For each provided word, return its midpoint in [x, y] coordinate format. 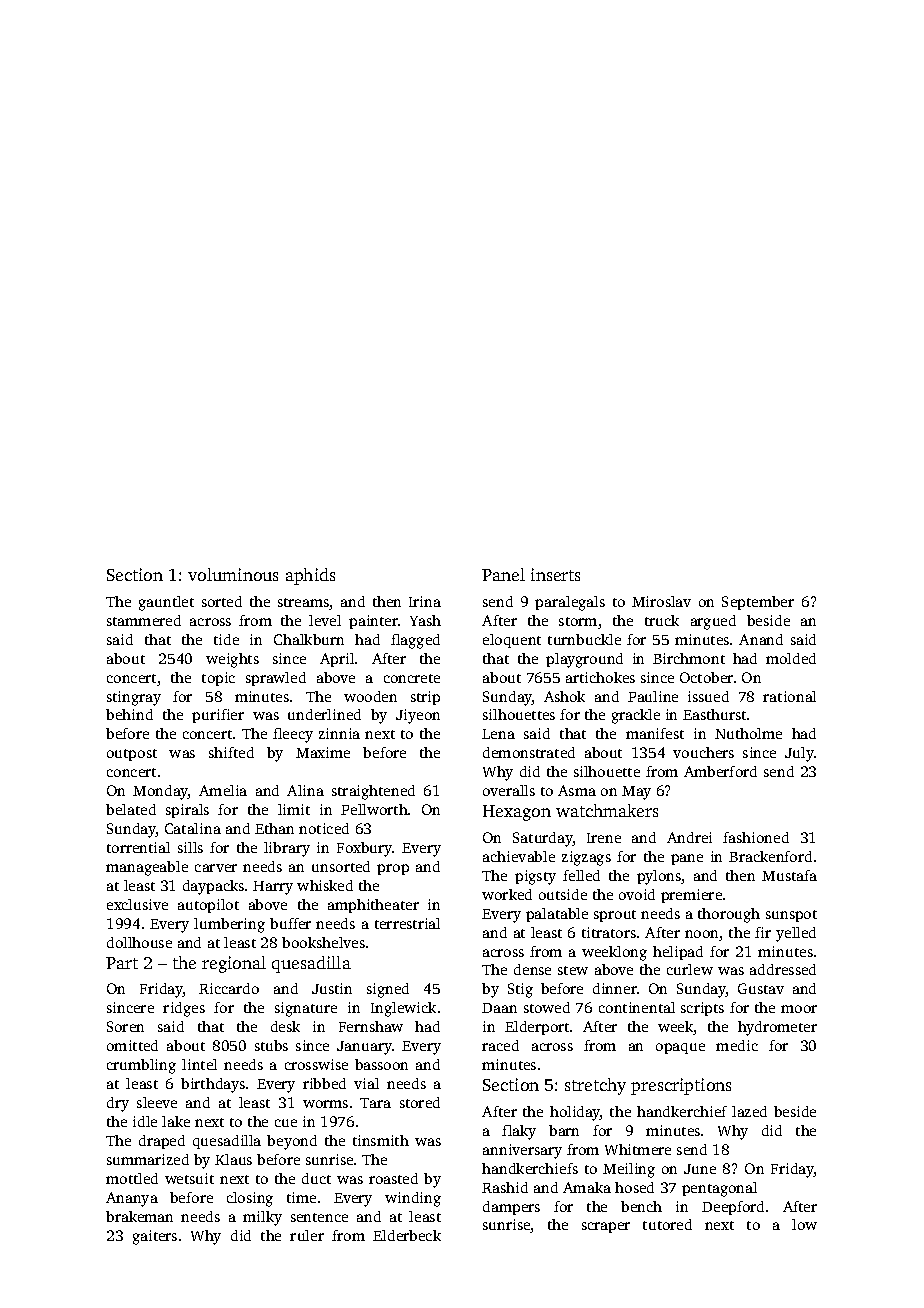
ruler [307, 1235]
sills [190, 847]
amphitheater [373, 906]
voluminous [233, 574]
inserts [555, 574]
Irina [425, 601]
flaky [519, 1132]
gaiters [155, 1237]
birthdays [213, 1085]
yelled [796, 934]
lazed [749, 1111]
